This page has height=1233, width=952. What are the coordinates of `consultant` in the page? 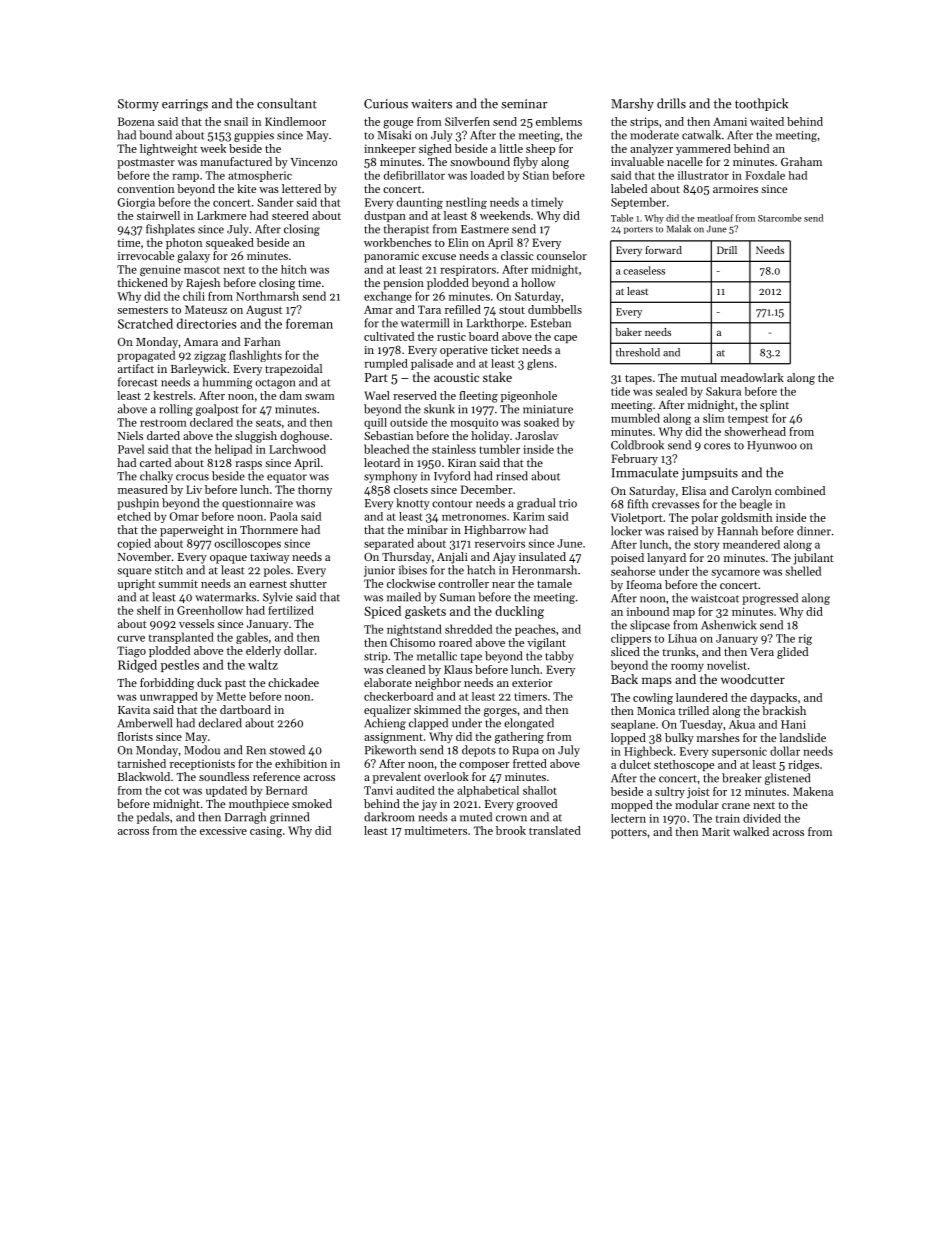 It's located at (287, 103).
